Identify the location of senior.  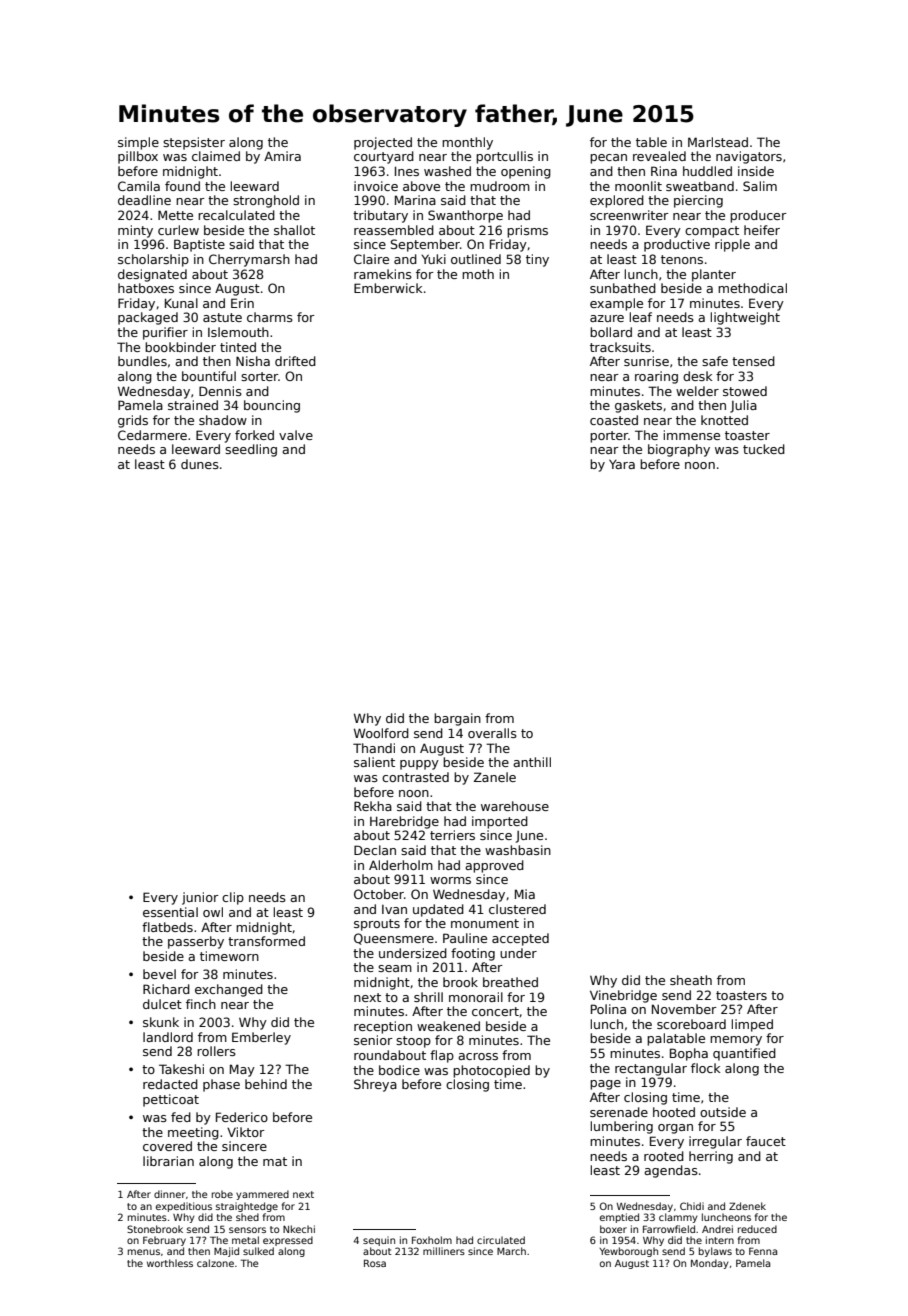
(373, 1040).
